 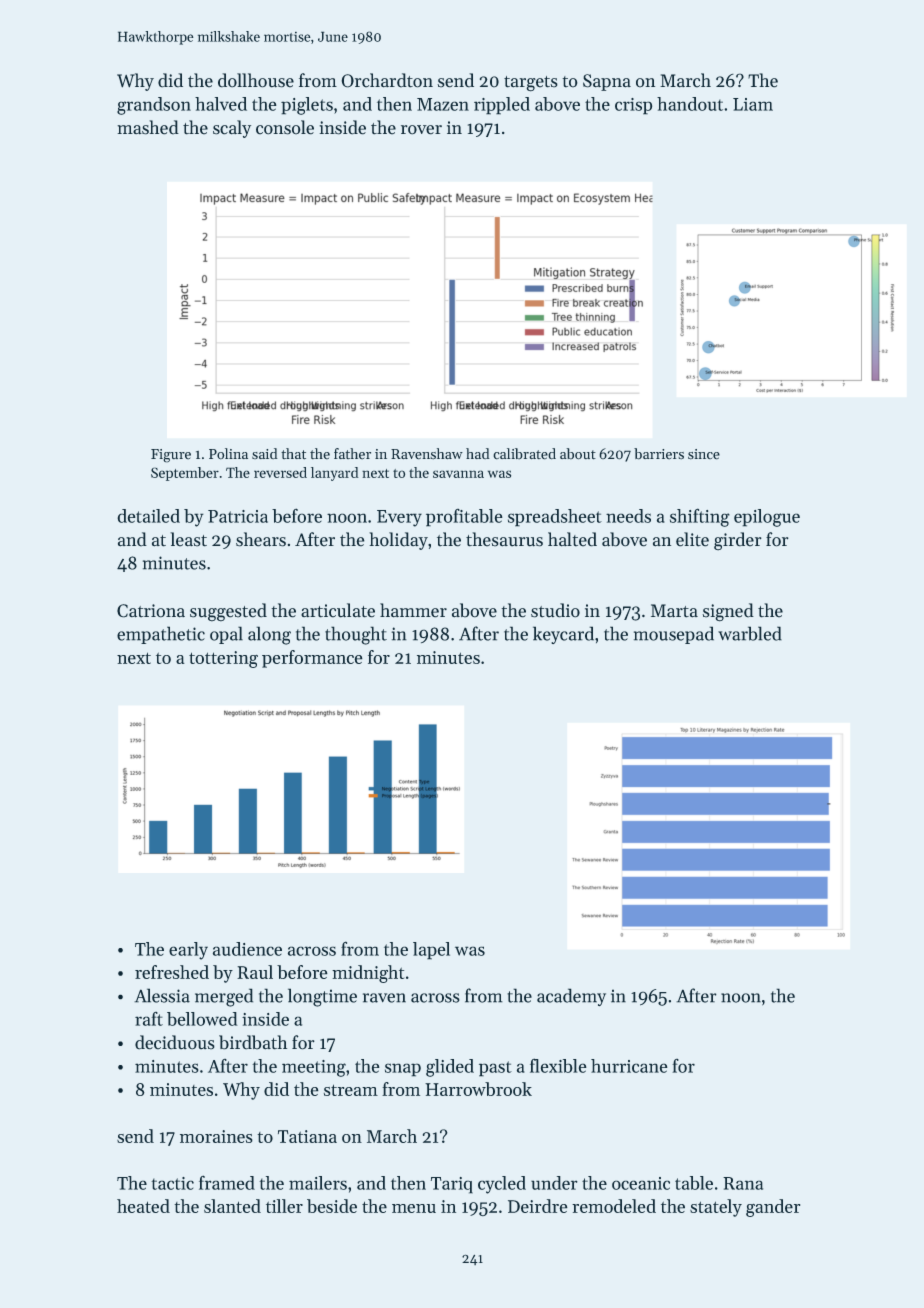 I want to click on tottering, so click(x=223, y=659).
